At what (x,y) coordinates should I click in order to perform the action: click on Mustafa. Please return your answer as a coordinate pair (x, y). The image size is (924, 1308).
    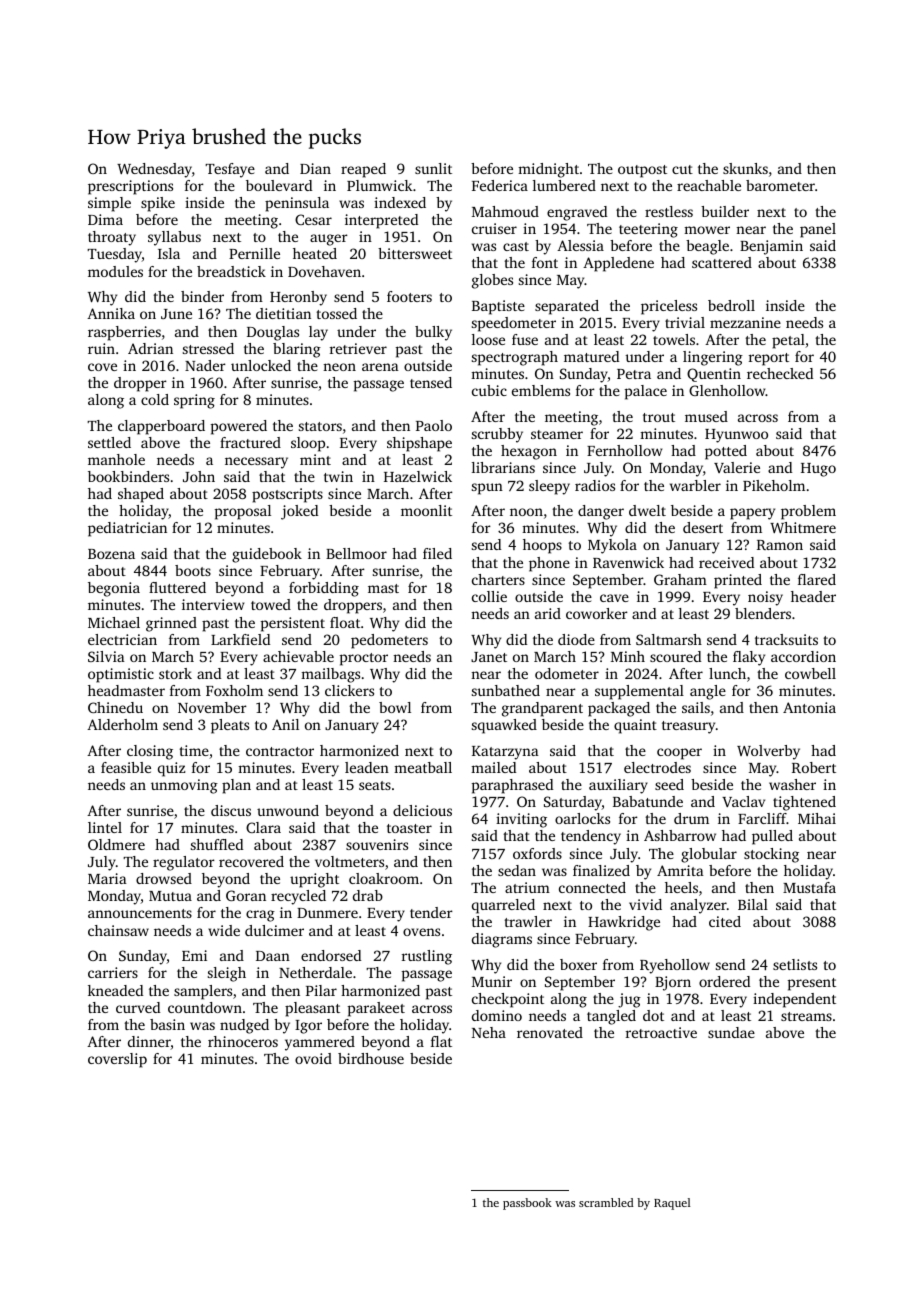
    Looking at the image, I should click on (809, 887).
